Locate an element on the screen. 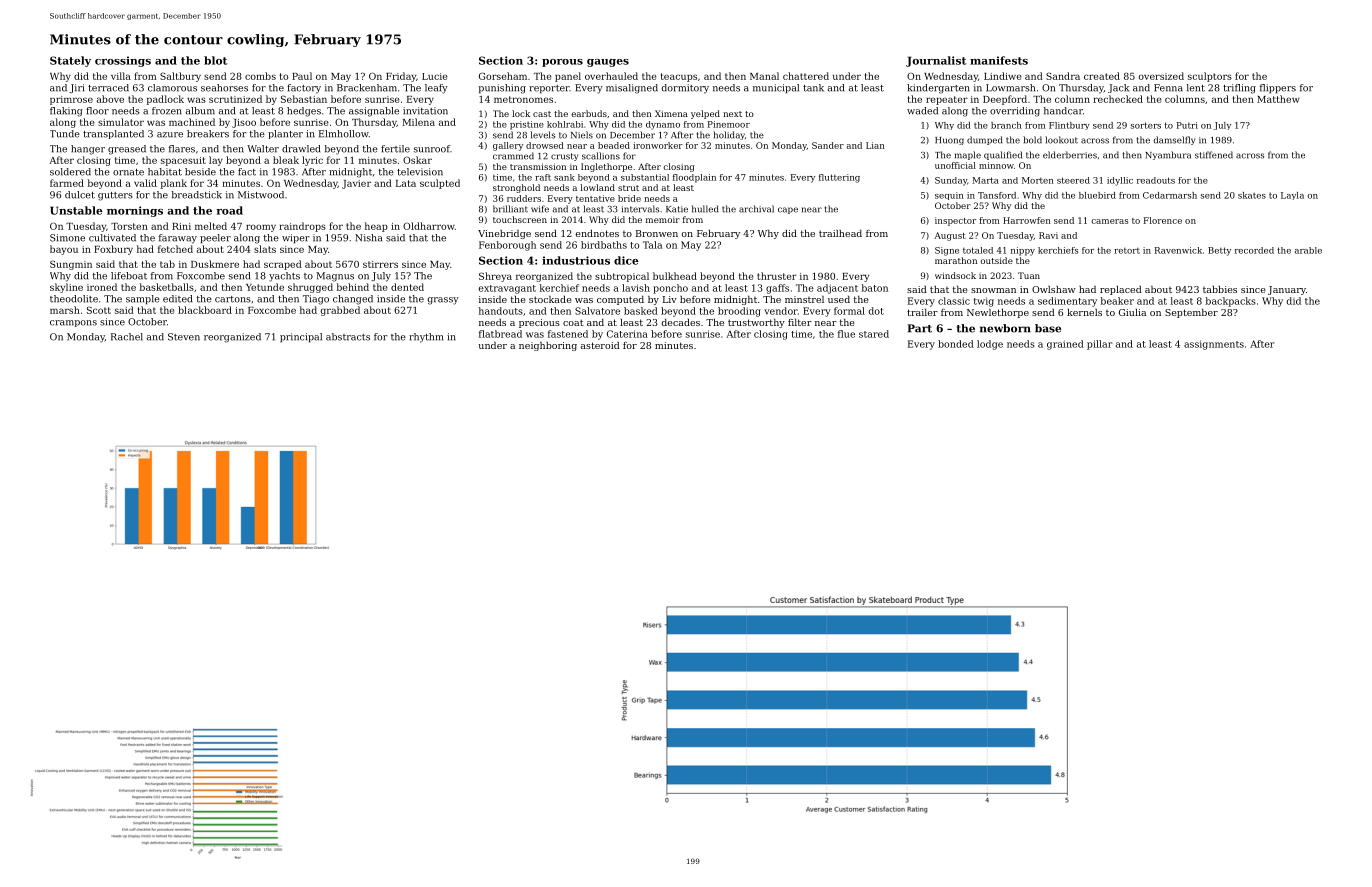 This screenshot has height=887, width=1372. skates is located at coordinates (1252, 195).
